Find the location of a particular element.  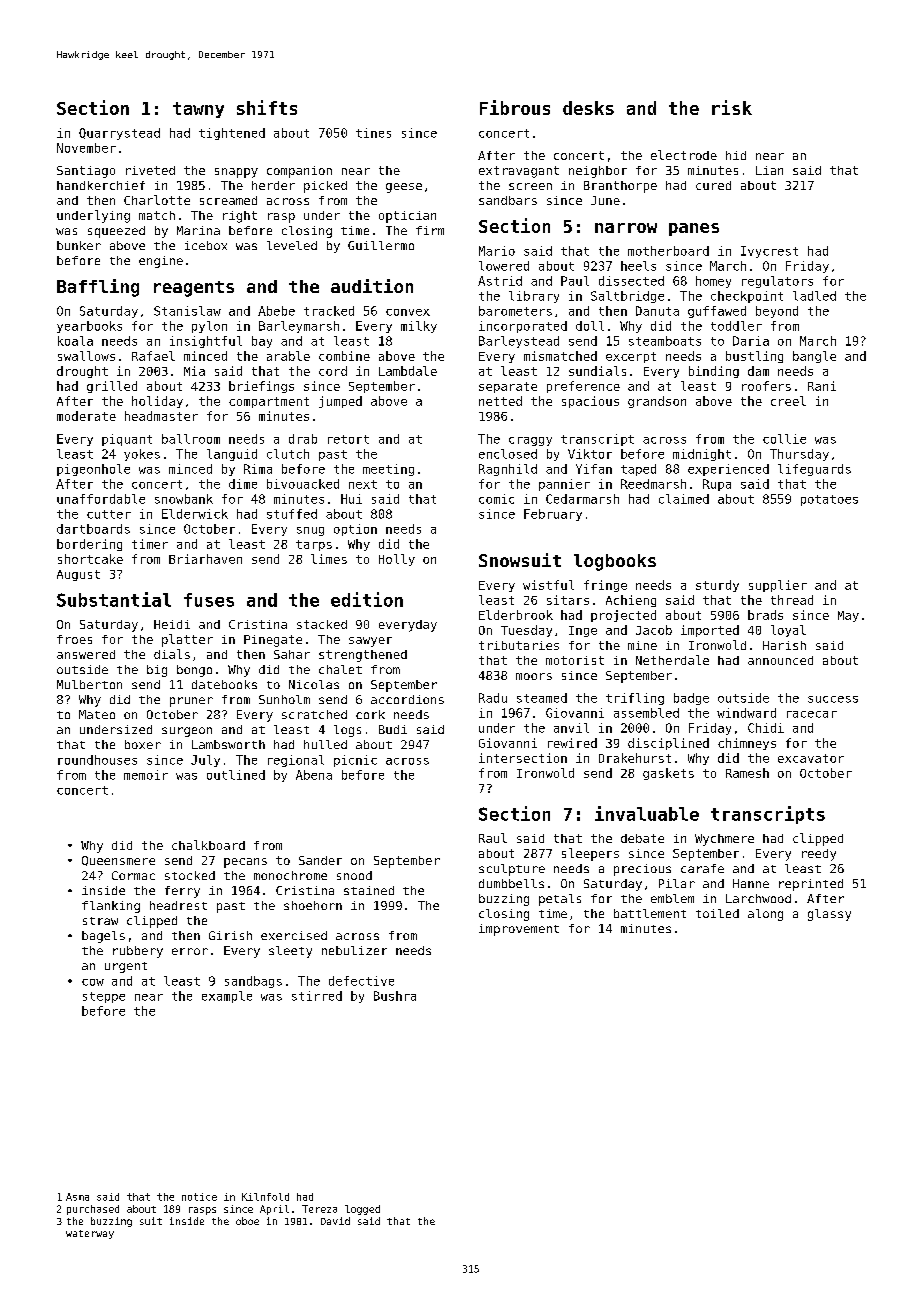

Queensmere is located at coordinates (118, 861).
